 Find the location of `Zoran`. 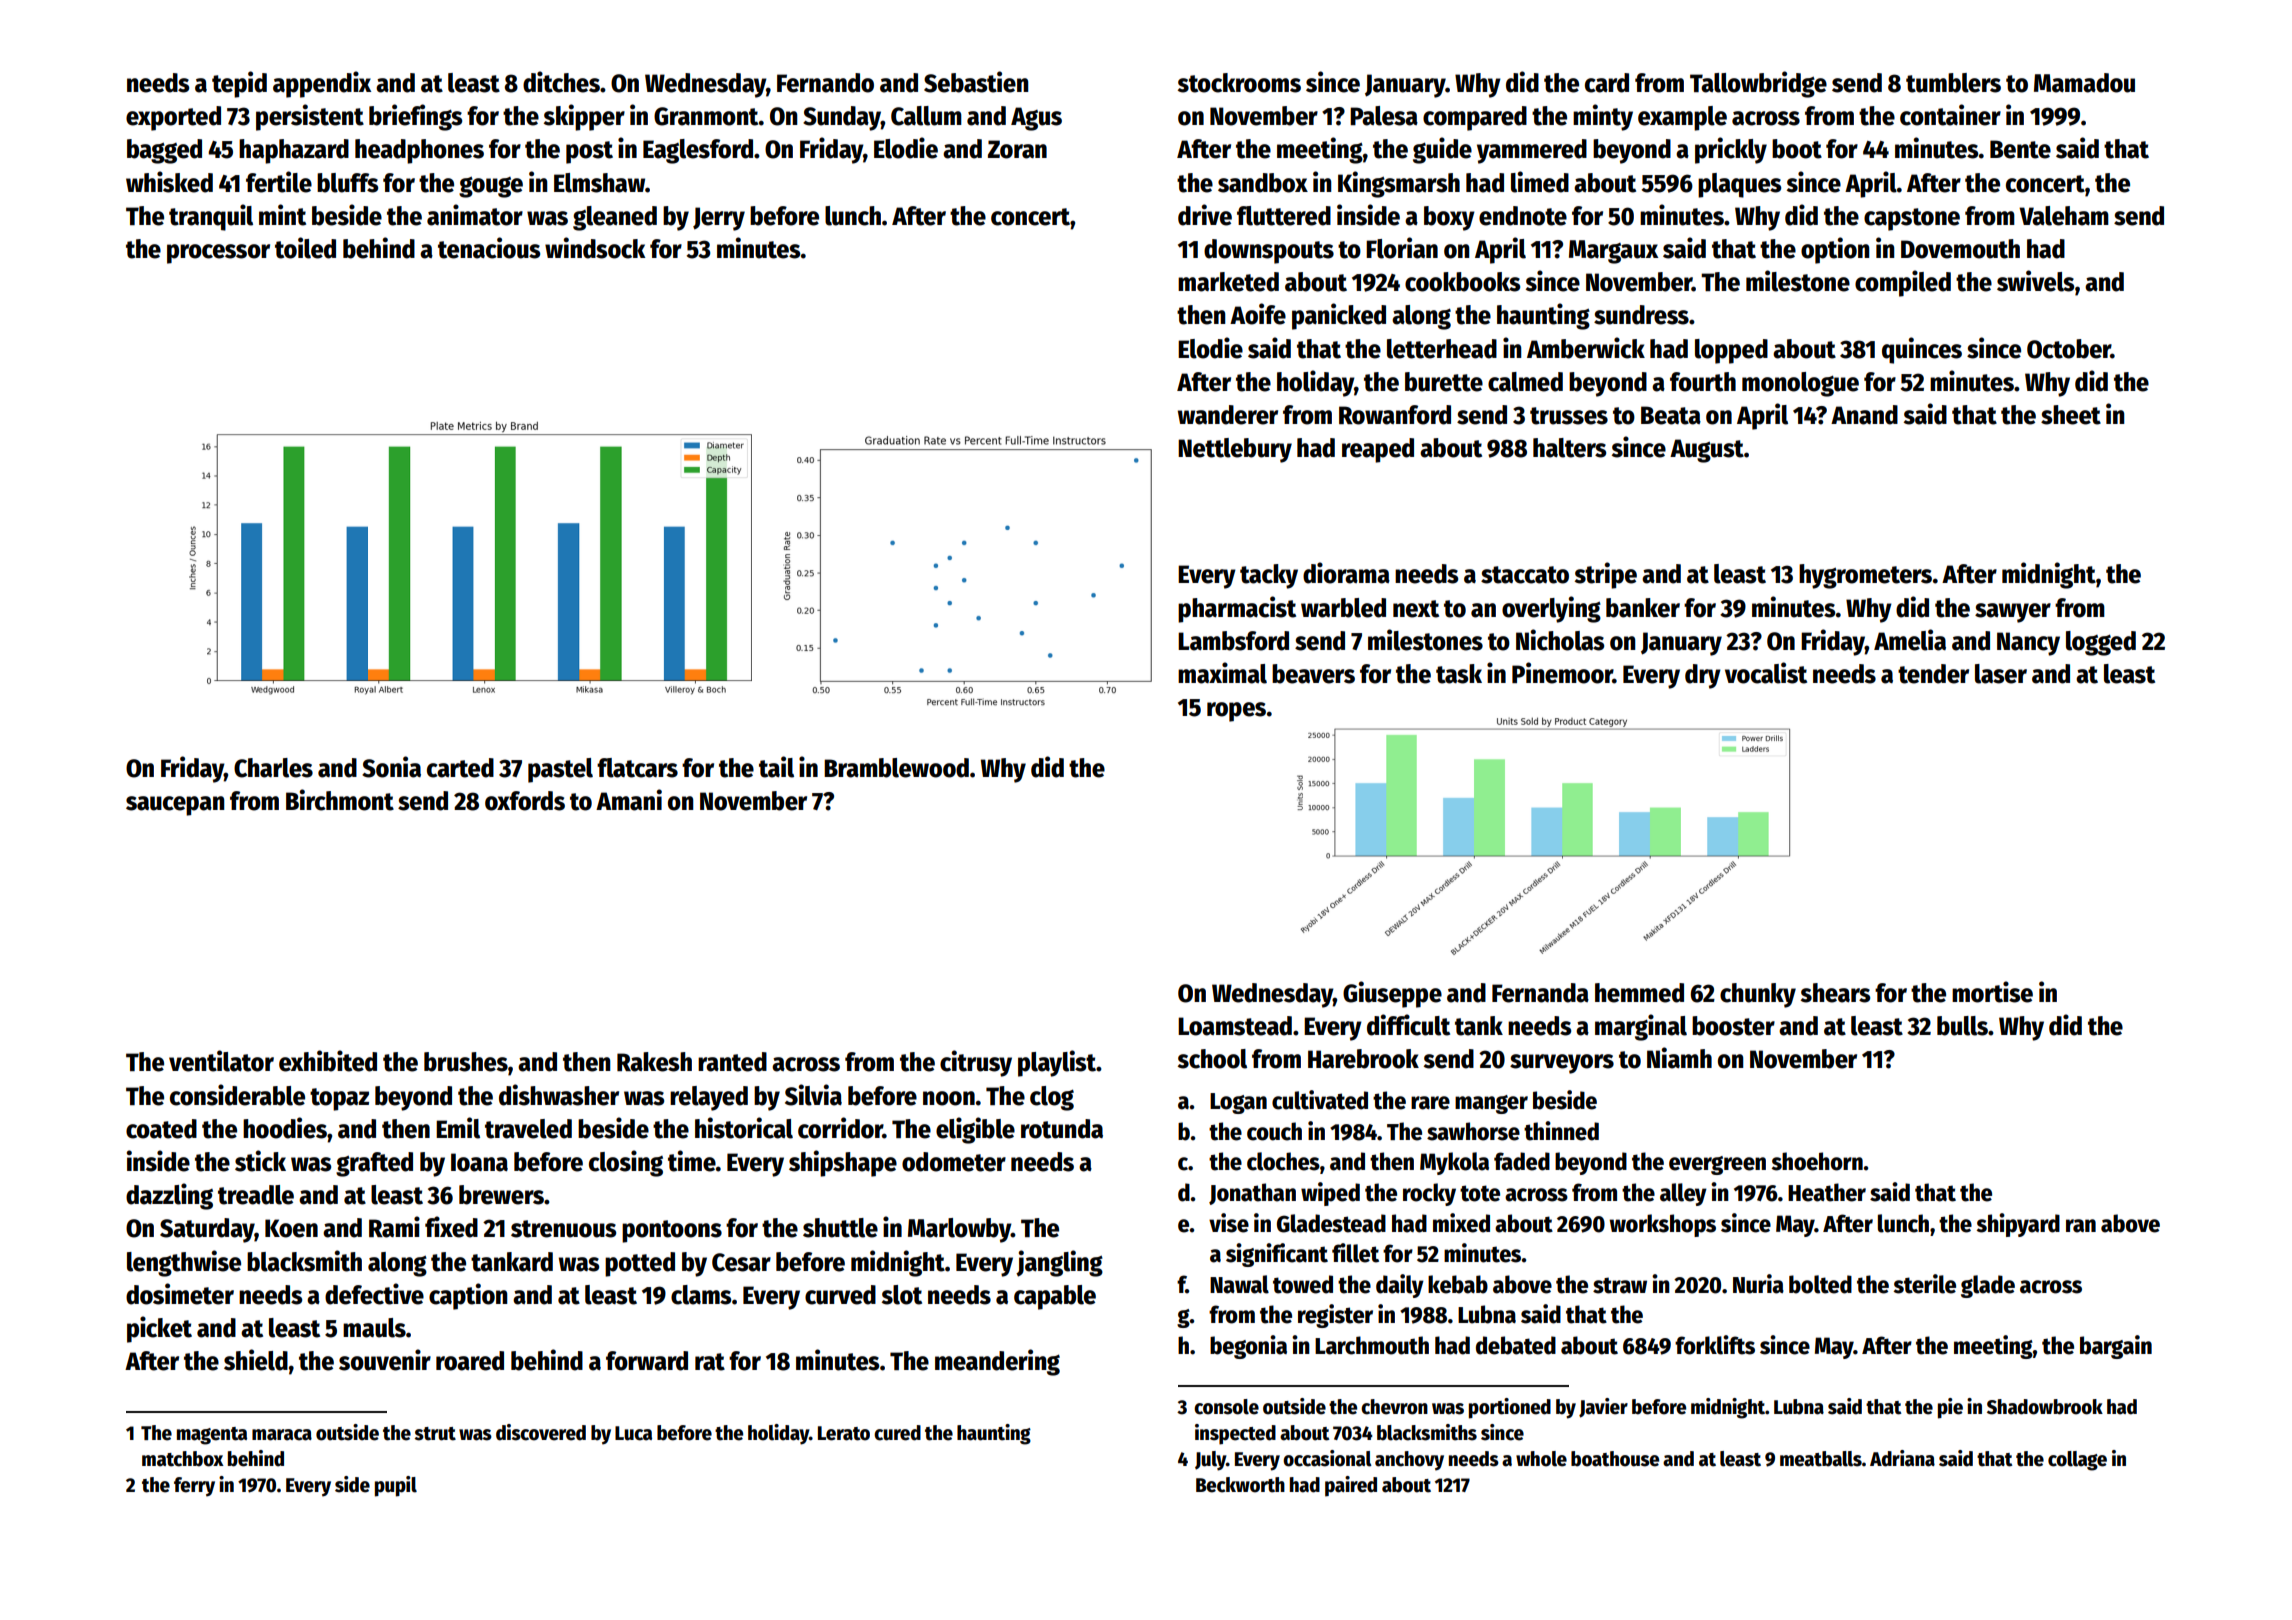

Zoran is located at coordinates (1017, 149).
